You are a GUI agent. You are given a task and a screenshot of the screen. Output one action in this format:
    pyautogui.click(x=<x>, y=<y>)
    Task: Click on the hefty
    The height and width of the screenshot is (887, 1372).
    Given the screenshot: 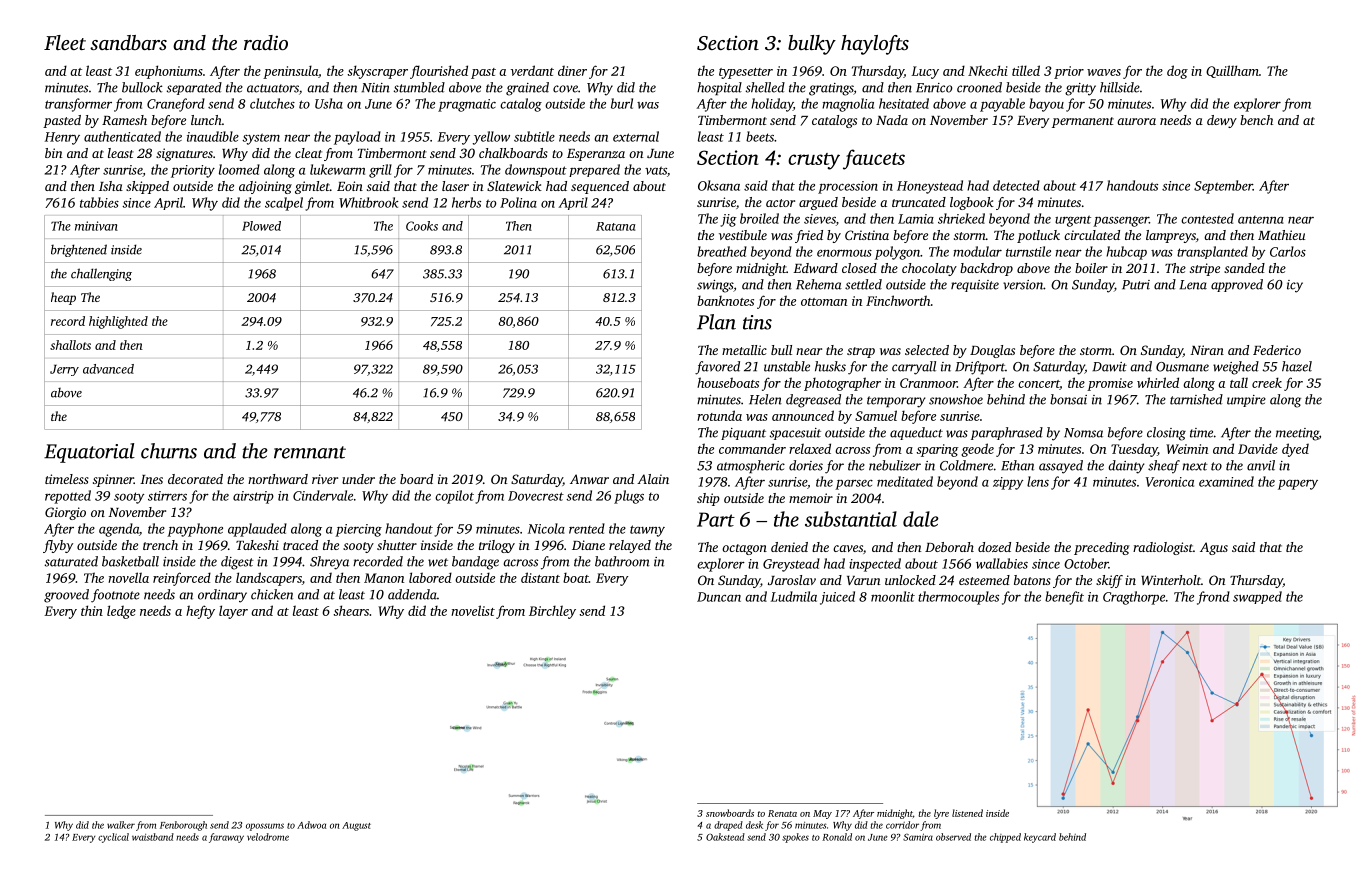 What is the action you would take?
    pyautogui.click(x=200, y=612)
